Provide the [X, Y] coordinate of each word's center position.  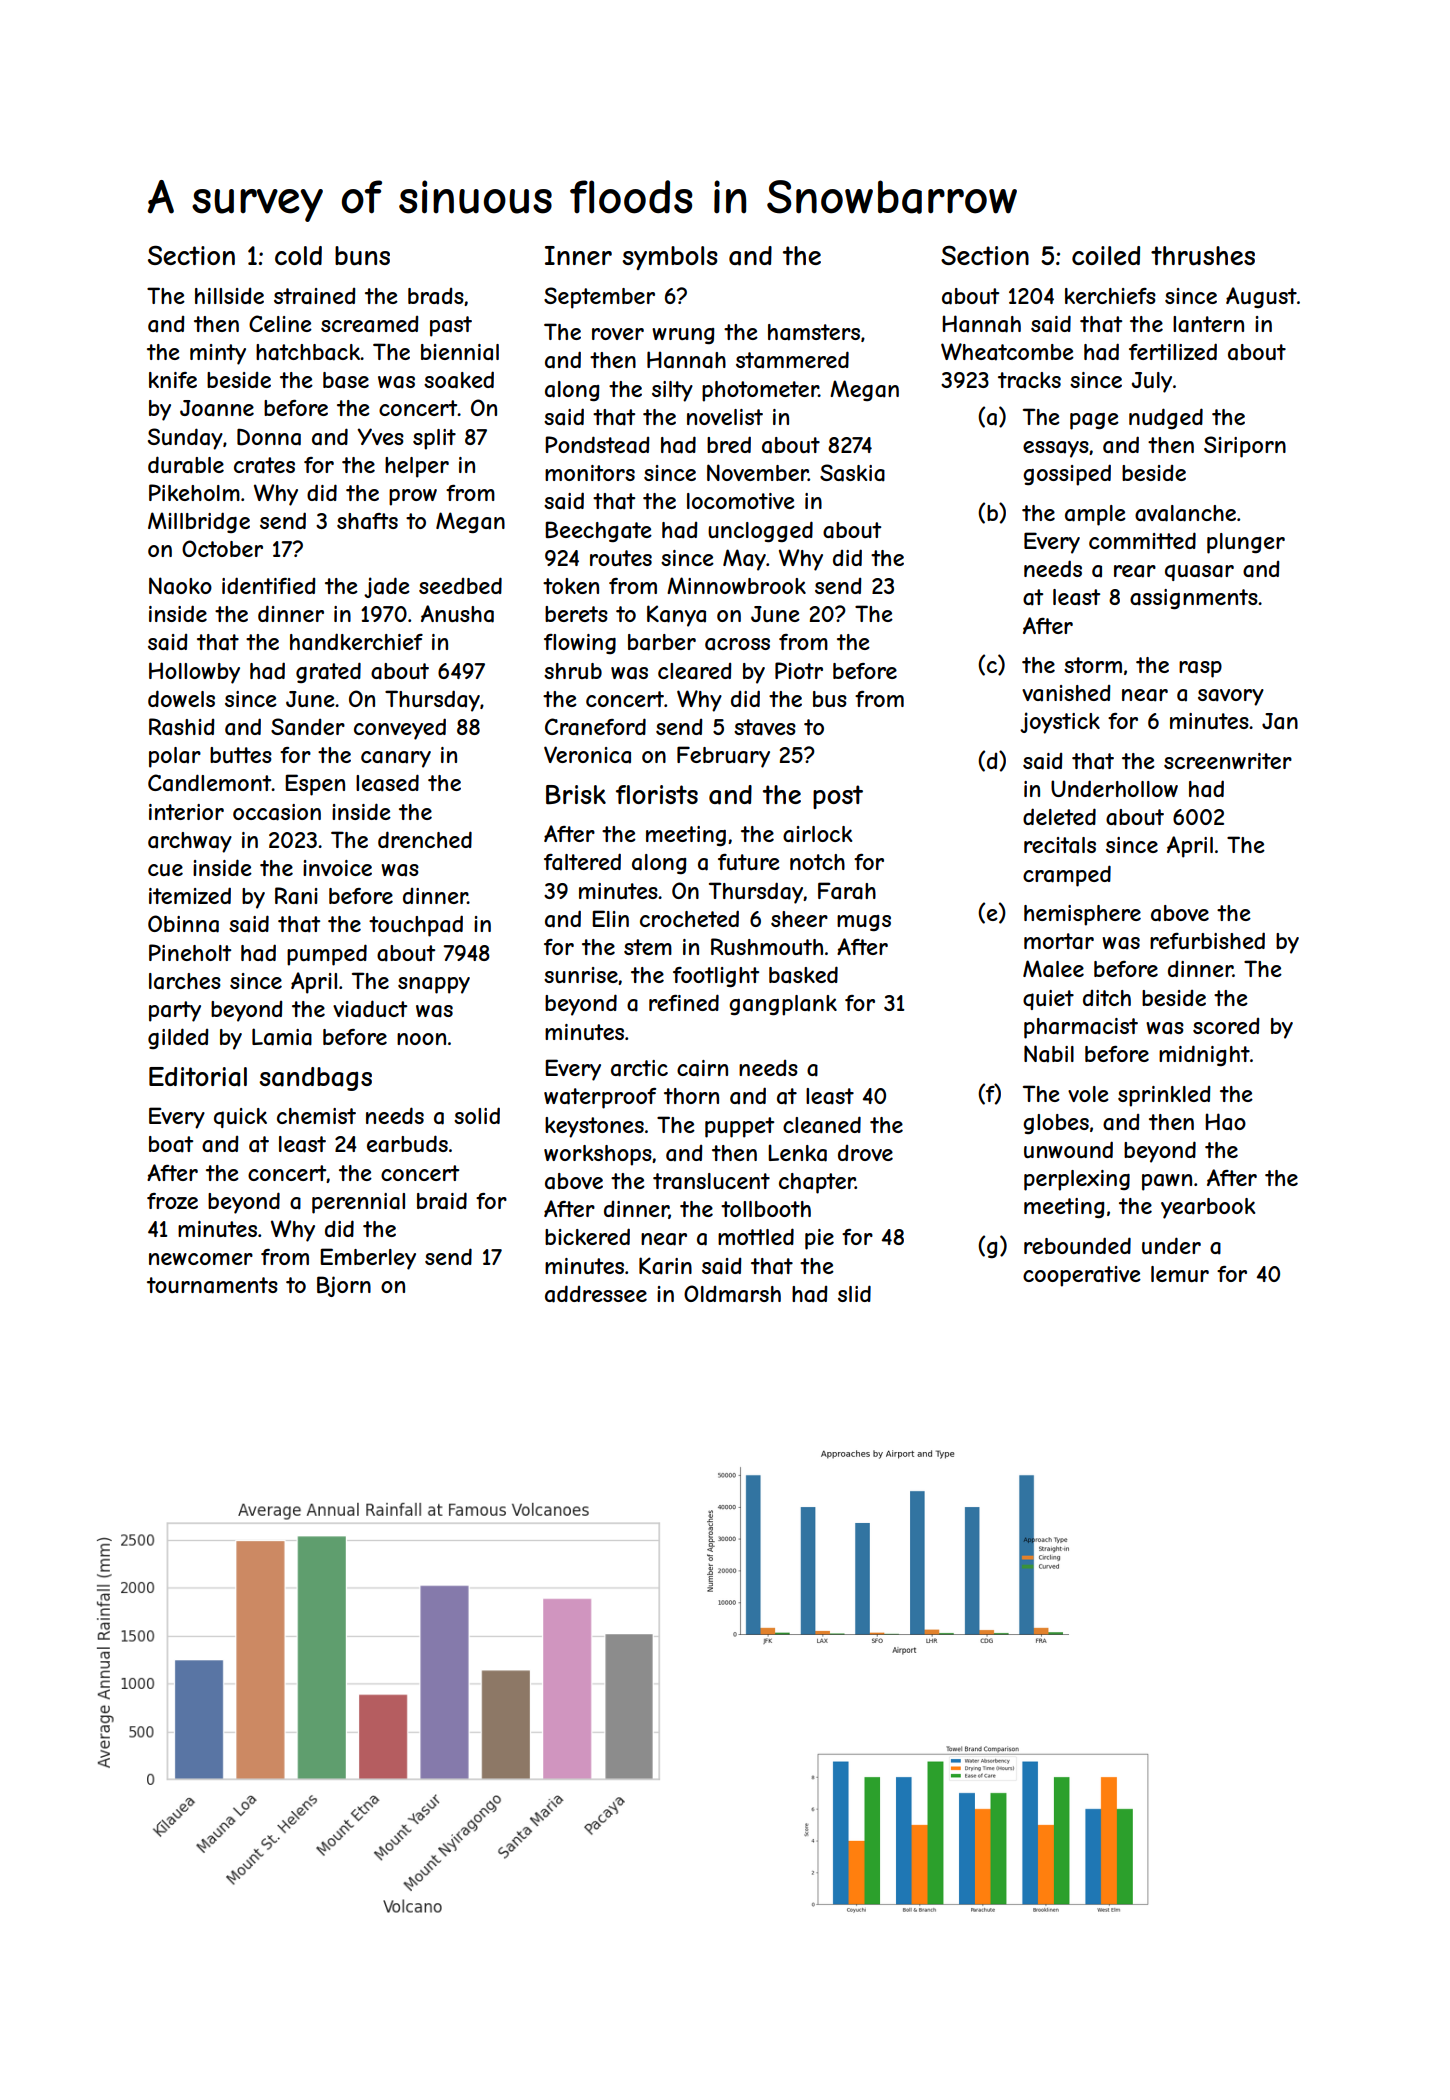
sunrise [581, 975]
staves [765, 727]
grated [328, 672]
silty [672, 391]
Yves [381, 436]
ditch [1107, 998]
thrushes [1203, 256]
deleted [1059, 816]
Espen [315, 785]
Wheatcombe [1007, 352]
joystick [1060, 723]
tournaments [212, 1285]
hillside [229, 296]
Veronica [587, 755]
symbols [670, 258]
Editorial [198, 1077]
